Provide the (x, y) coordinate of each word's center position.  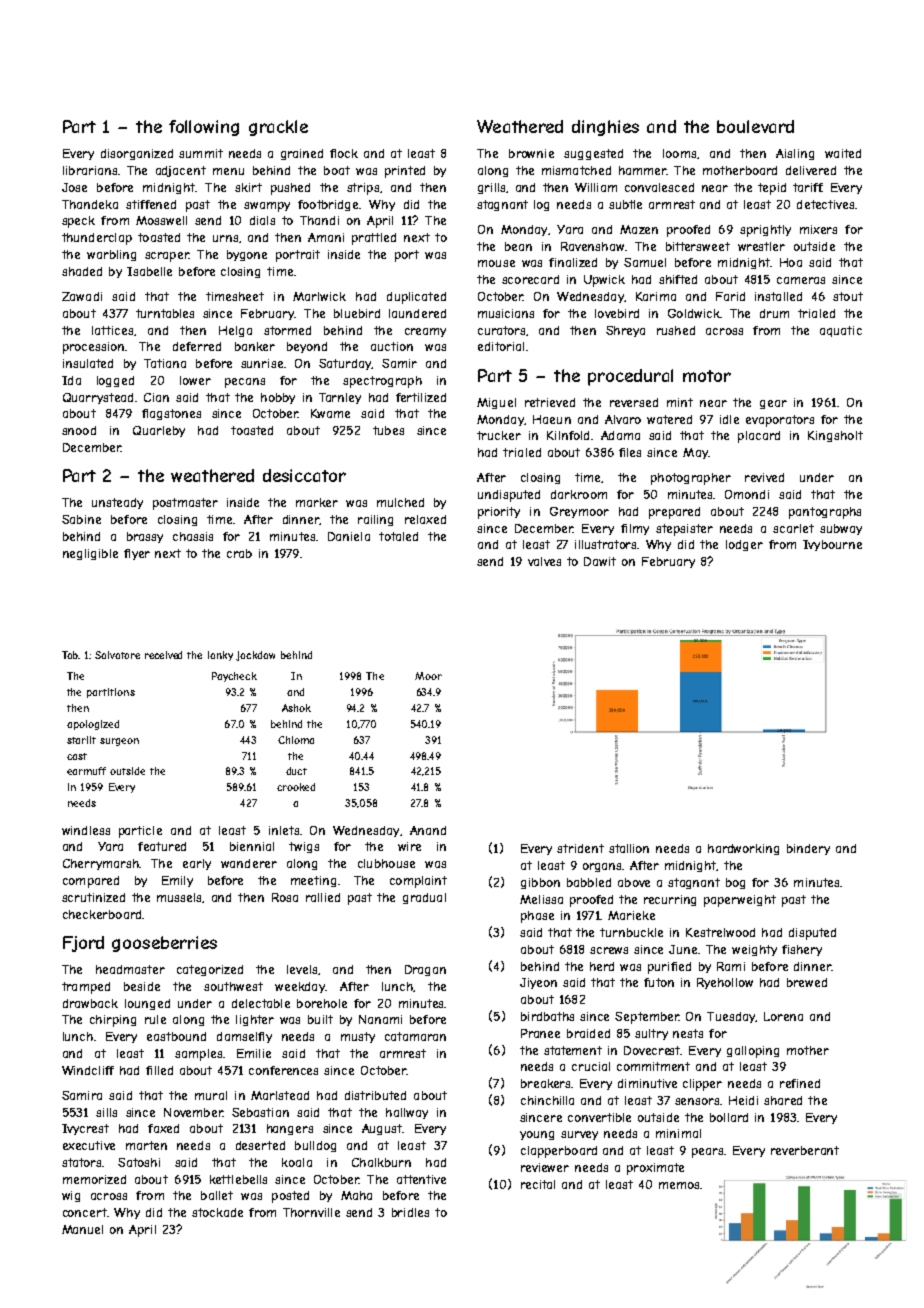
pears (708, 1153)
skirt (248, 187)
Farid (730, 296)
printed (405, 172)
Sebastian (260, 1112)
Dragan (425, 970)
